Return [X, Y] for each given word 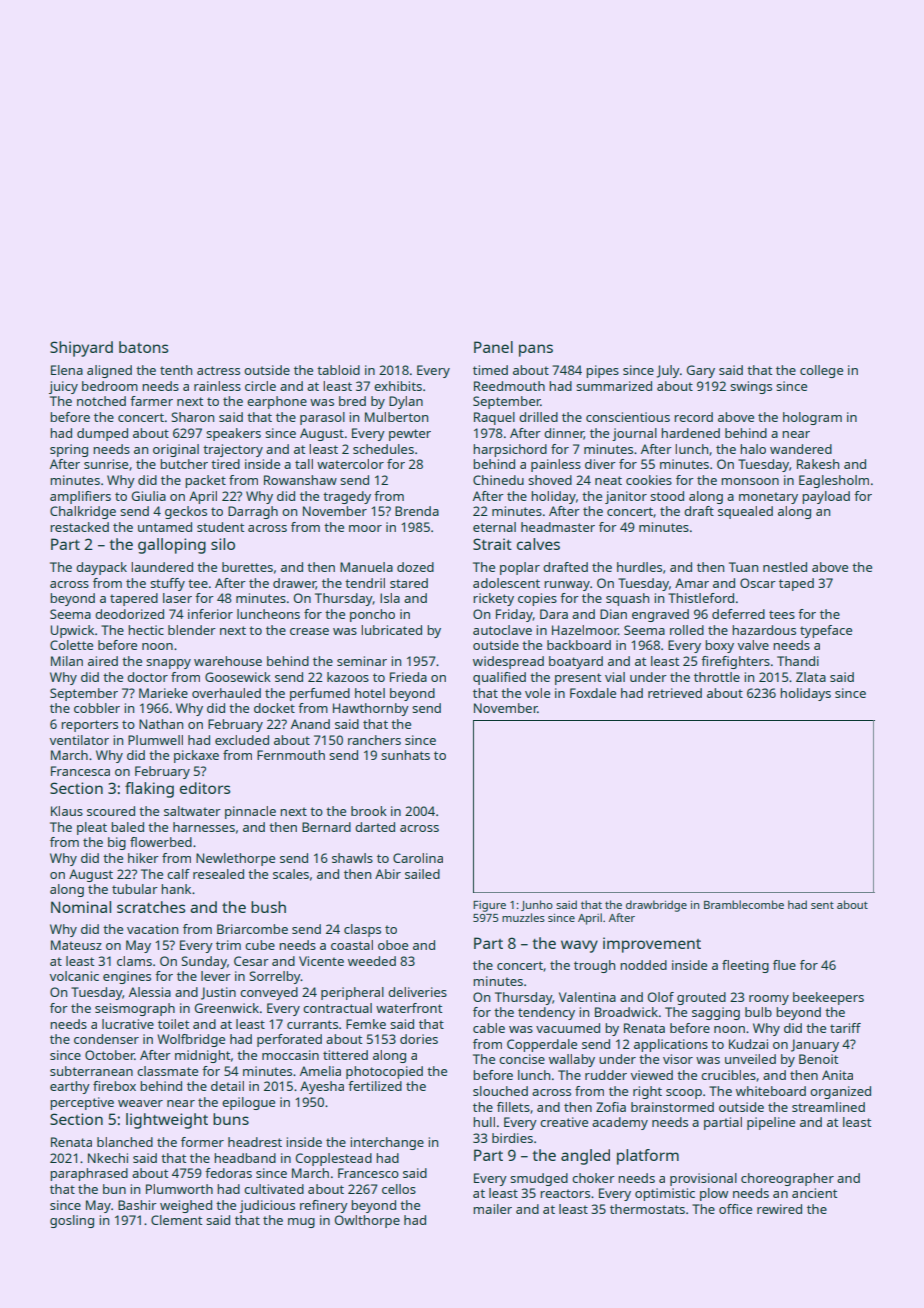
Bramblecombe [744, 904]
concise [522, 1059]
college [821, 371]
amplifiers [80, 497]
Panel [493, 347]
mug [301, 1223]
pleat [92, 828]
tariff [845, 1028]
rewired [779, 1209]
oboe [393, 945]
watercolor [350, 464]
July [668, 371]
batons [143, 347]
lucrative [128, 1024]
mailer [492, 1209]
